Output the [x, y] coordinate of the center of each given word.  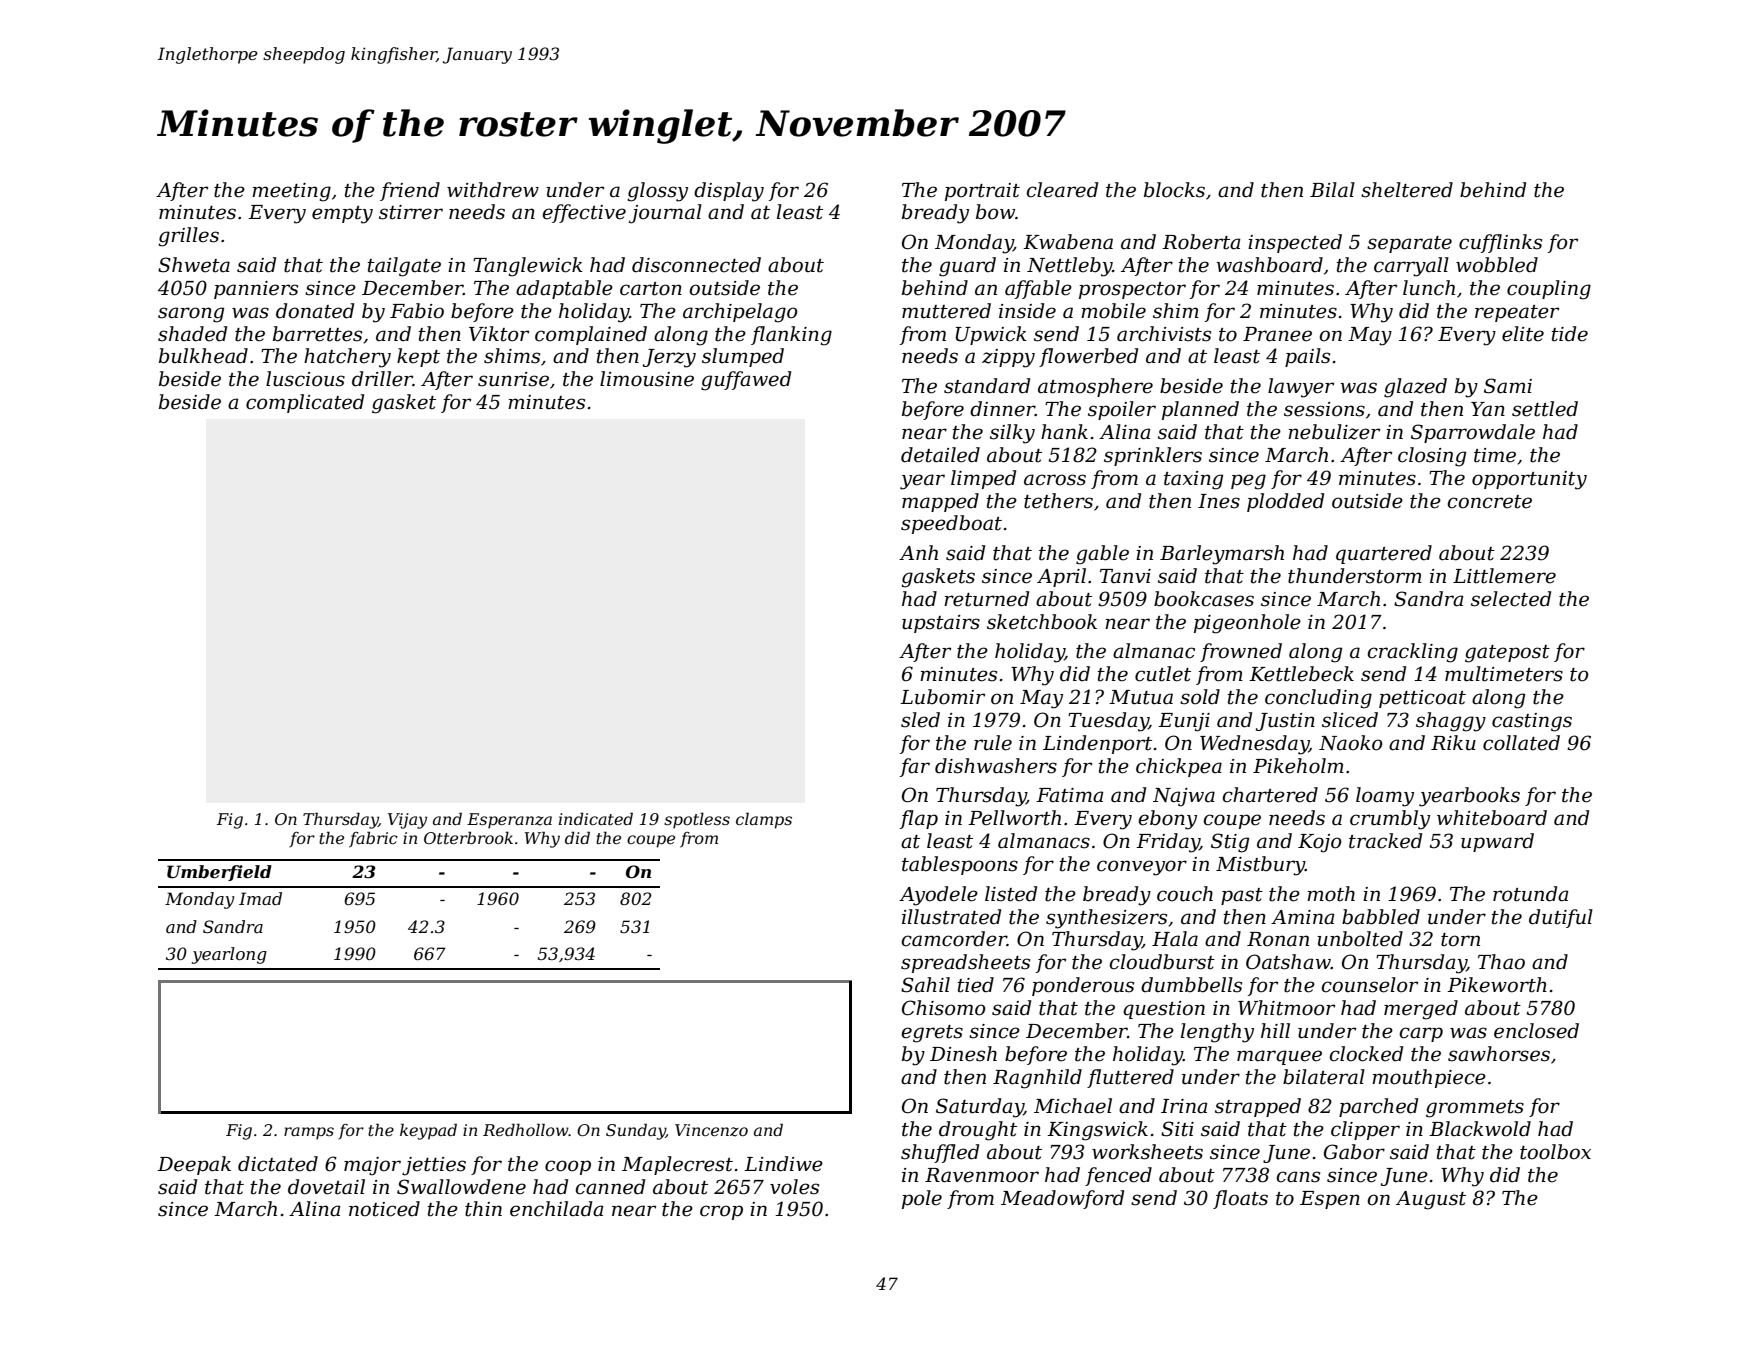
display [729, 192]
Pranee [1277, 334]
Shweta [194, 265]
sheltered [1407, 190]
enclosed [1536, 1031]
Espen [1330, 1200]
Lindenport [1097, 744]
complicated [305, 403]
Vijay [407, 821]
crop [721, 1212]
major [372, 1166]
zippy [1008, 358]
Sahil [925, 985]
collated [1521, 743]
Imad [260, 898]
